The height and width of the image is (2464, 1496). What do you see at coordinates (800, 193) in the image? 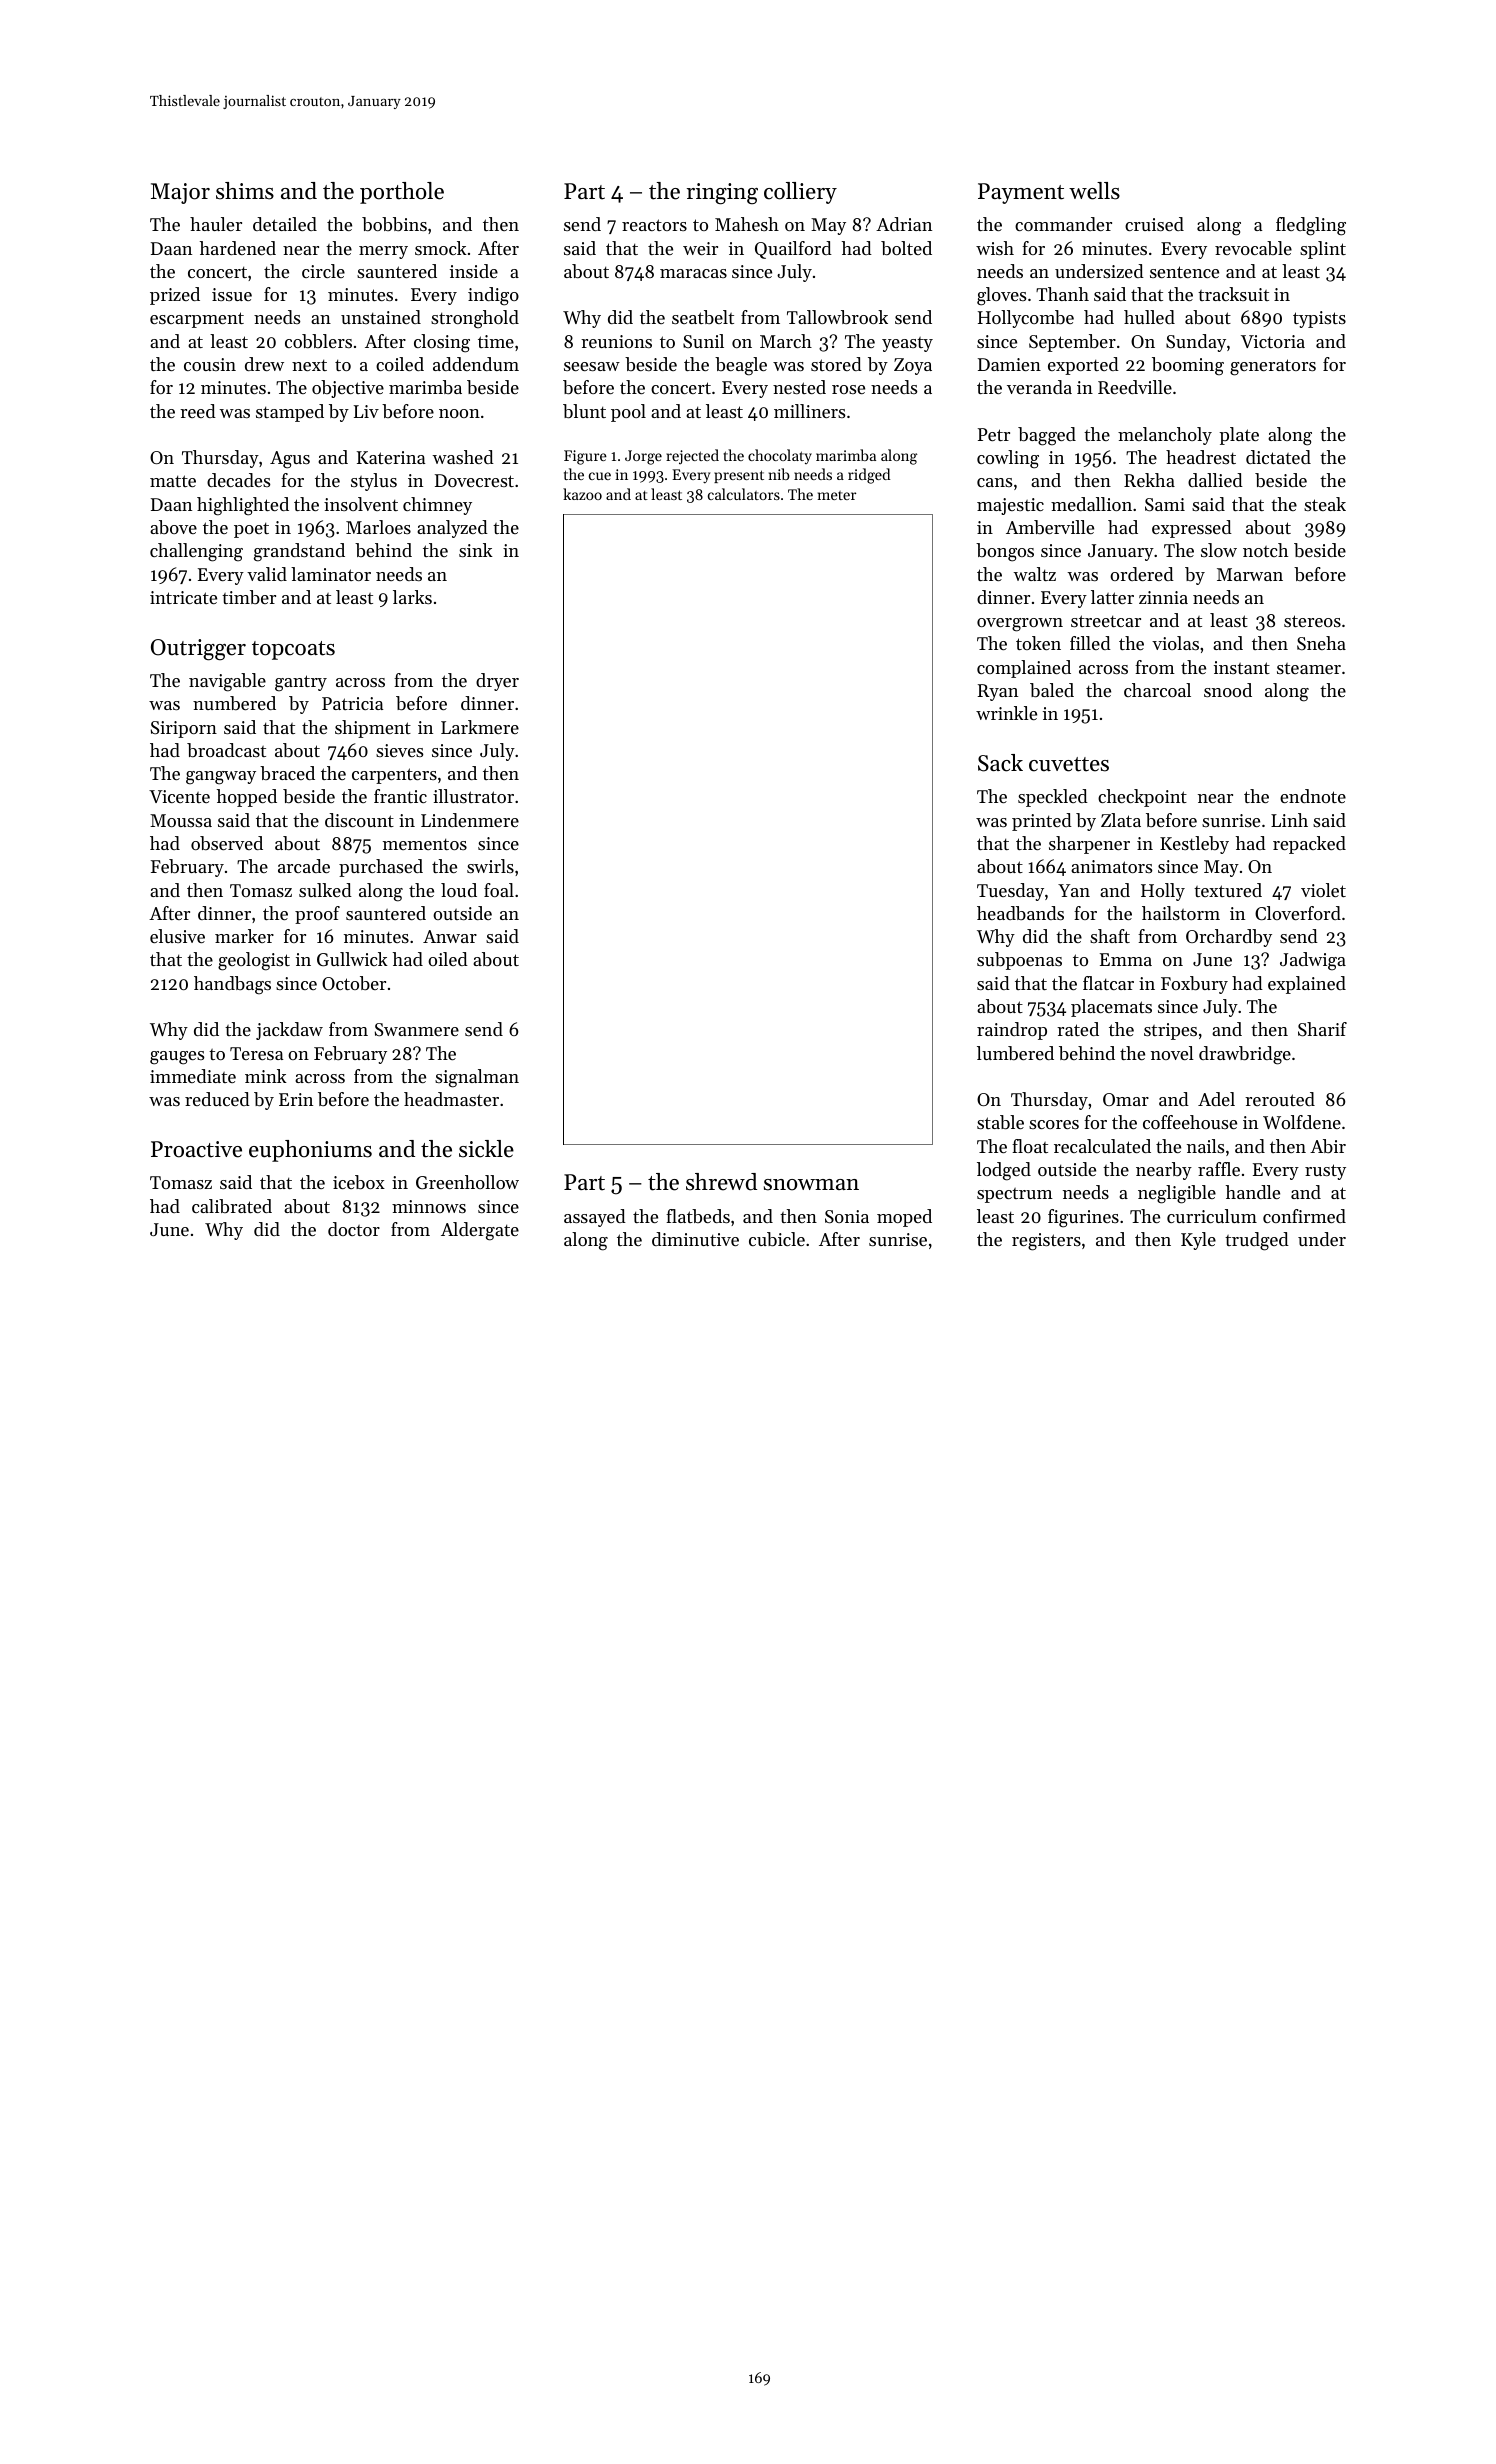
I see `colliery` at bounding box center [800, 193].
